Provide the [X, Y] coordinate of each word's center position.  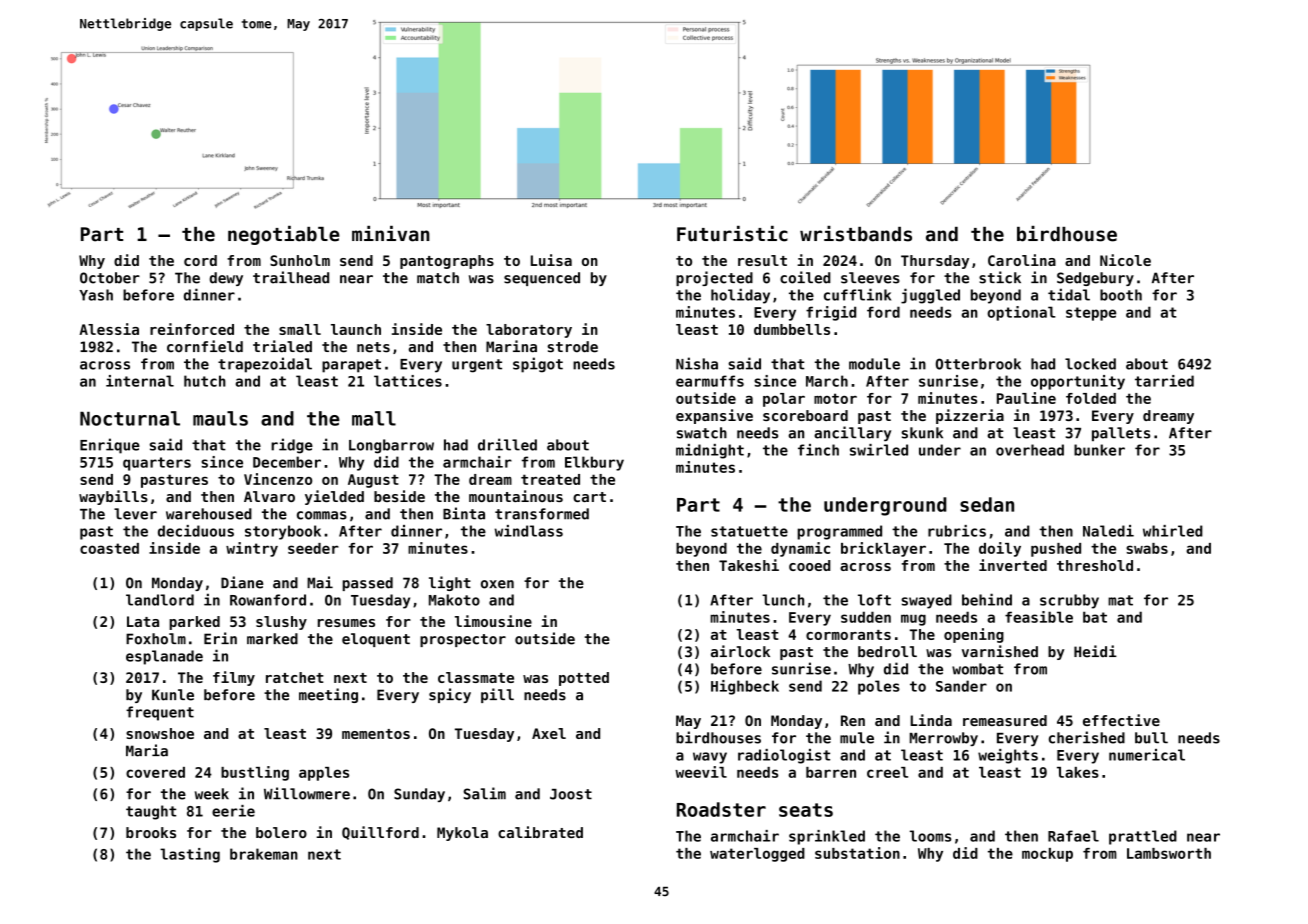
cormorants [848, 635]
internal [140, 381]
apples [324, 774]
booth [1121, 295]
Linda [931, 720]
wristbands [856, 234]
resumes [346, 623]
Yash [96, 295]
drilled [507, 444]
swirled [879, 450]
